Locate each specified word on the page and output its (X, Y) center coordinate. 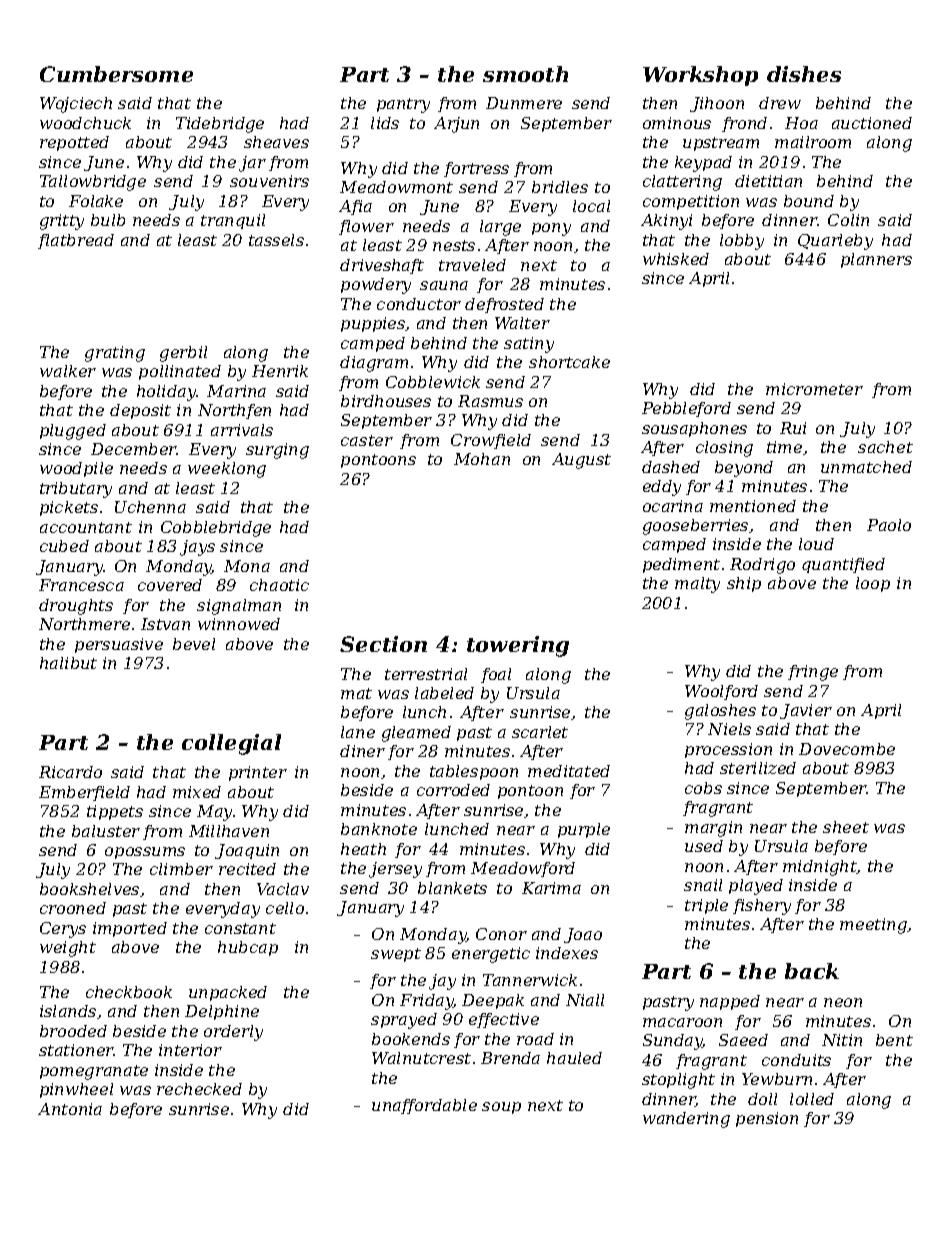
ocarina (673, 506)
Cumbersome (116, 74)
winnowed (239, 624)
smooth (525, 74)
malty (697, 585)
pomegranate (94, 1072)
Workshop (700, 76)
